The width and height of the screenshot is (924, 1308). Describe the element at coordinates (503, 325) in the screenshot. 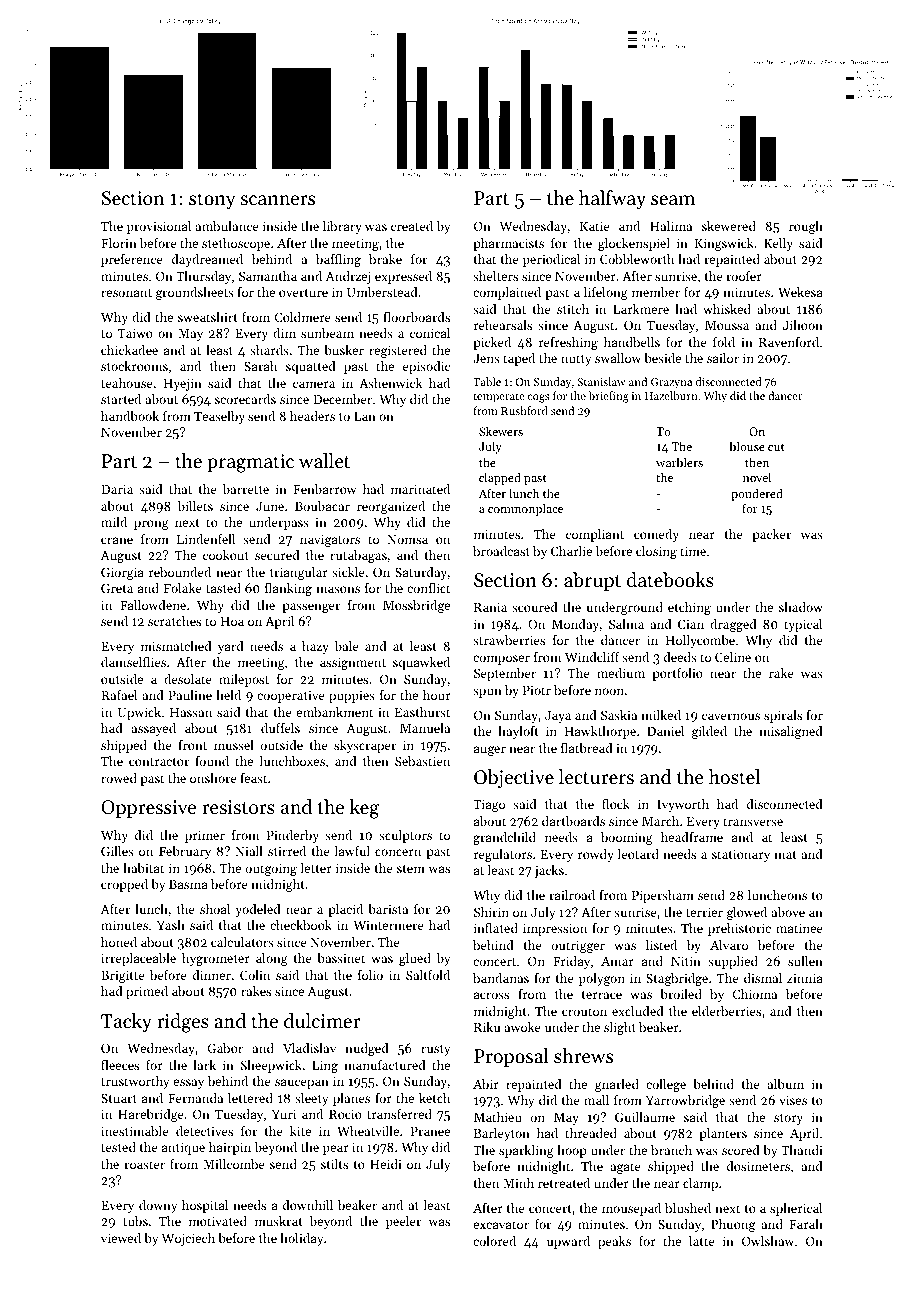

I see `rehearsals` at that location.
